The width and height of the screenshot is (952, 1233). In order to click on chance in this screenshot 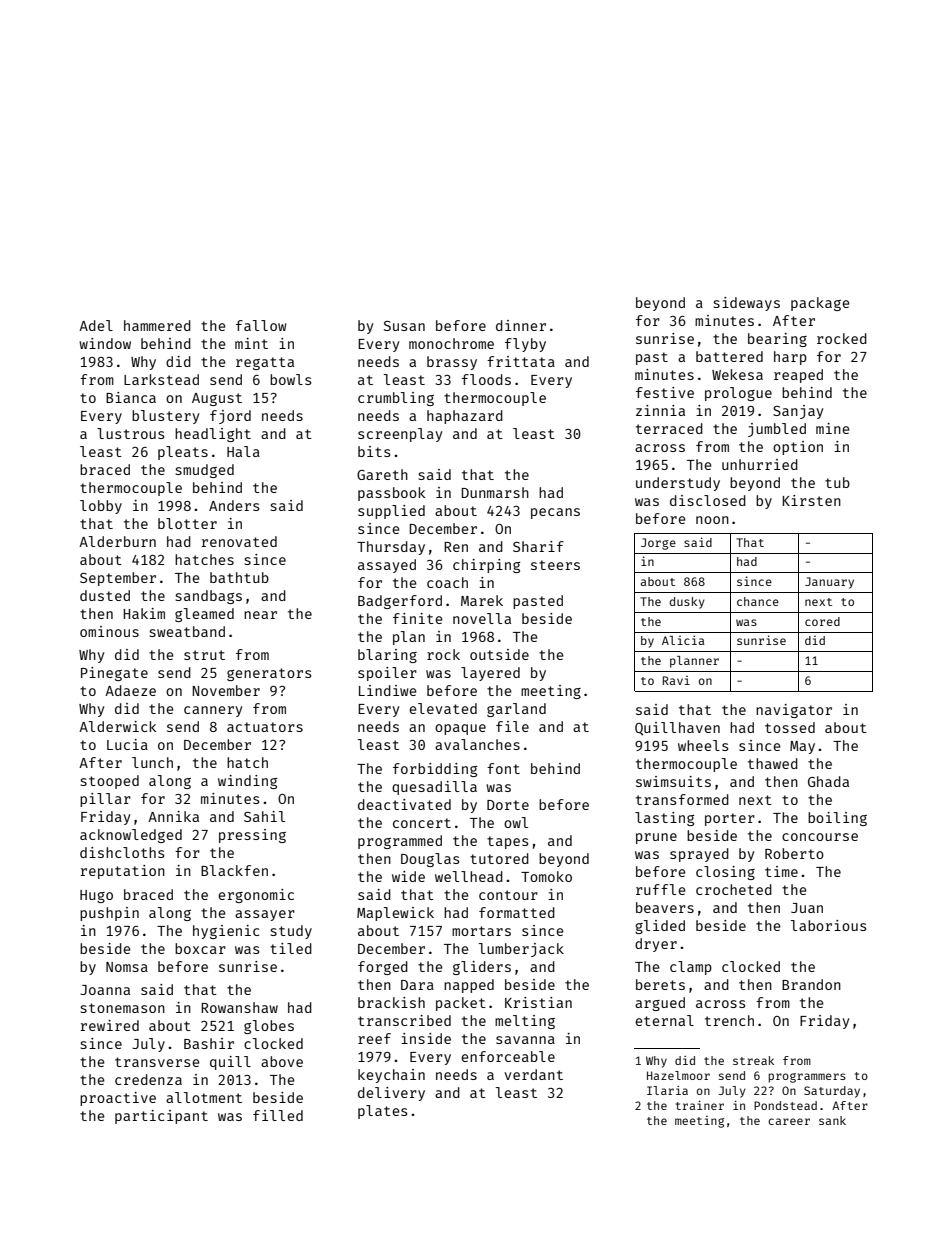, I will do `click(758, 601)`.
